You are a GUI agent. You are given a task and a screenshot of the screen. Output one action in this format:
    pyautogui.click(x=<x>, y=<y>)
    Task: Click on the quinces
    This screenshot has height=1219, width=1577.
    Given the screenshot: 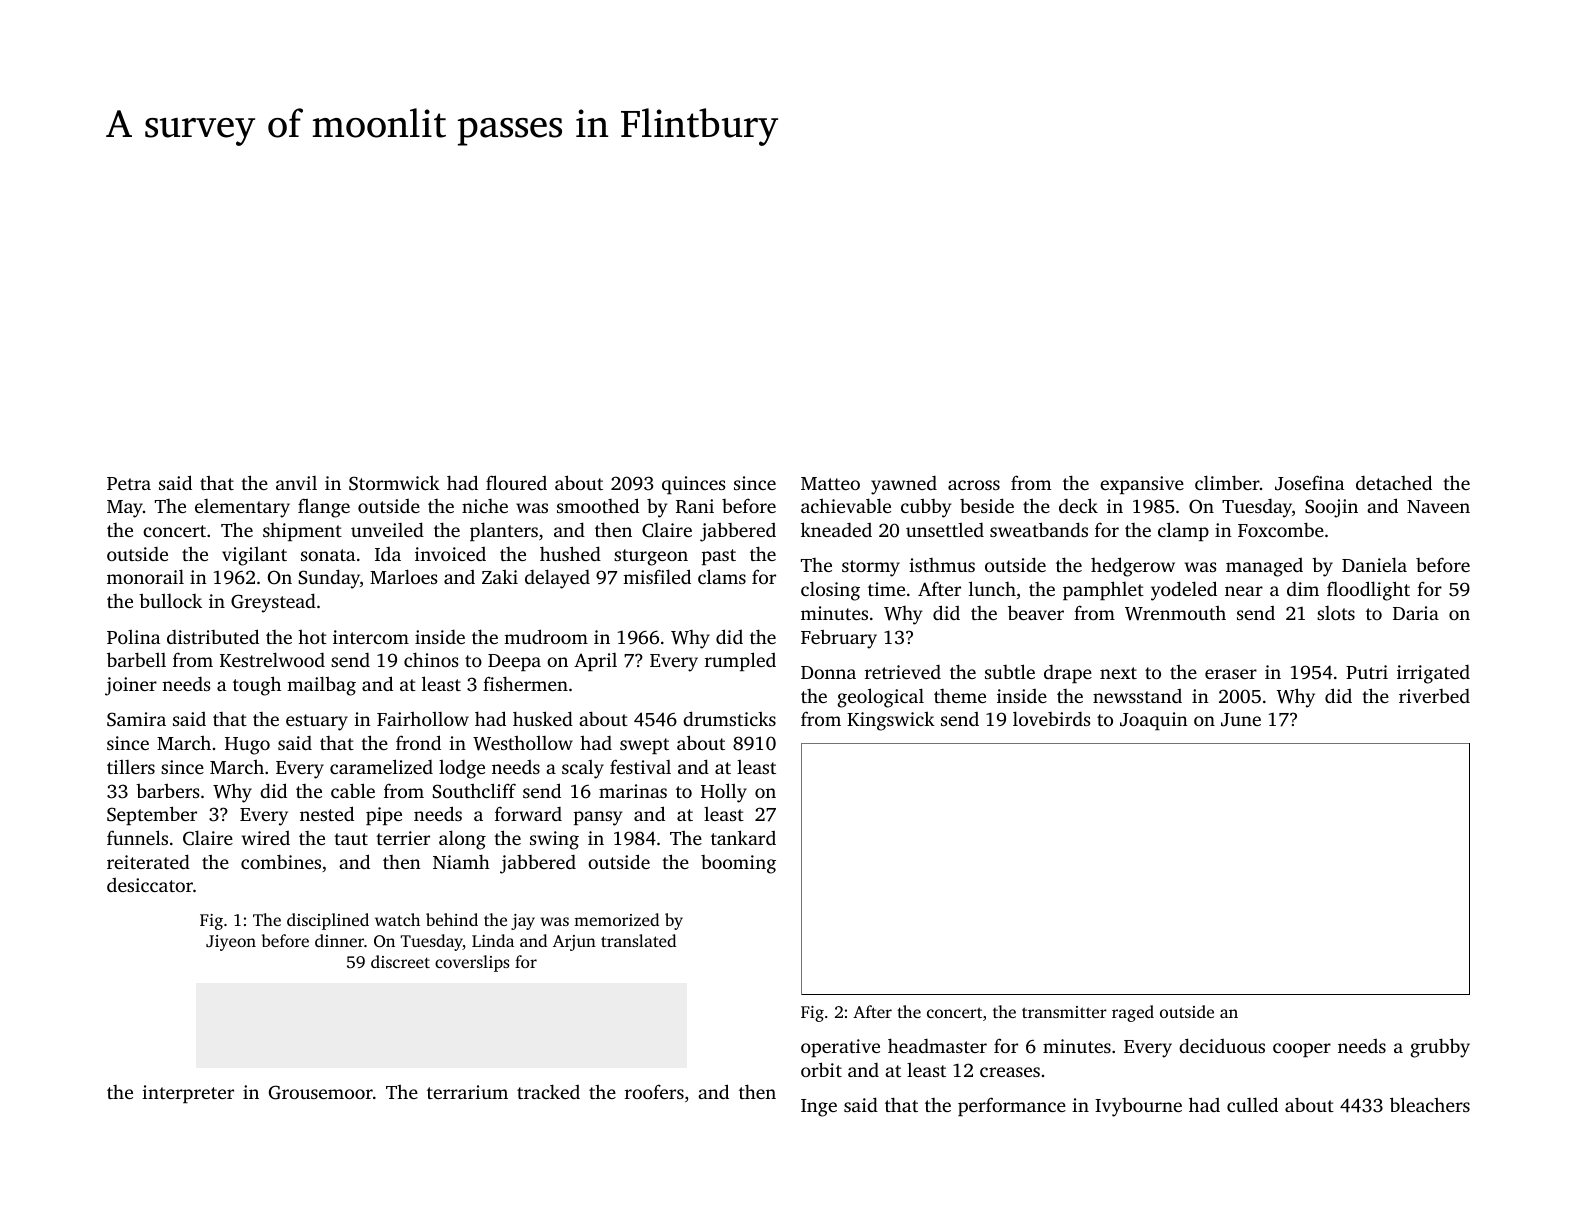 What is the action you would take?
    pyautogui.click(x=693, y=485)
